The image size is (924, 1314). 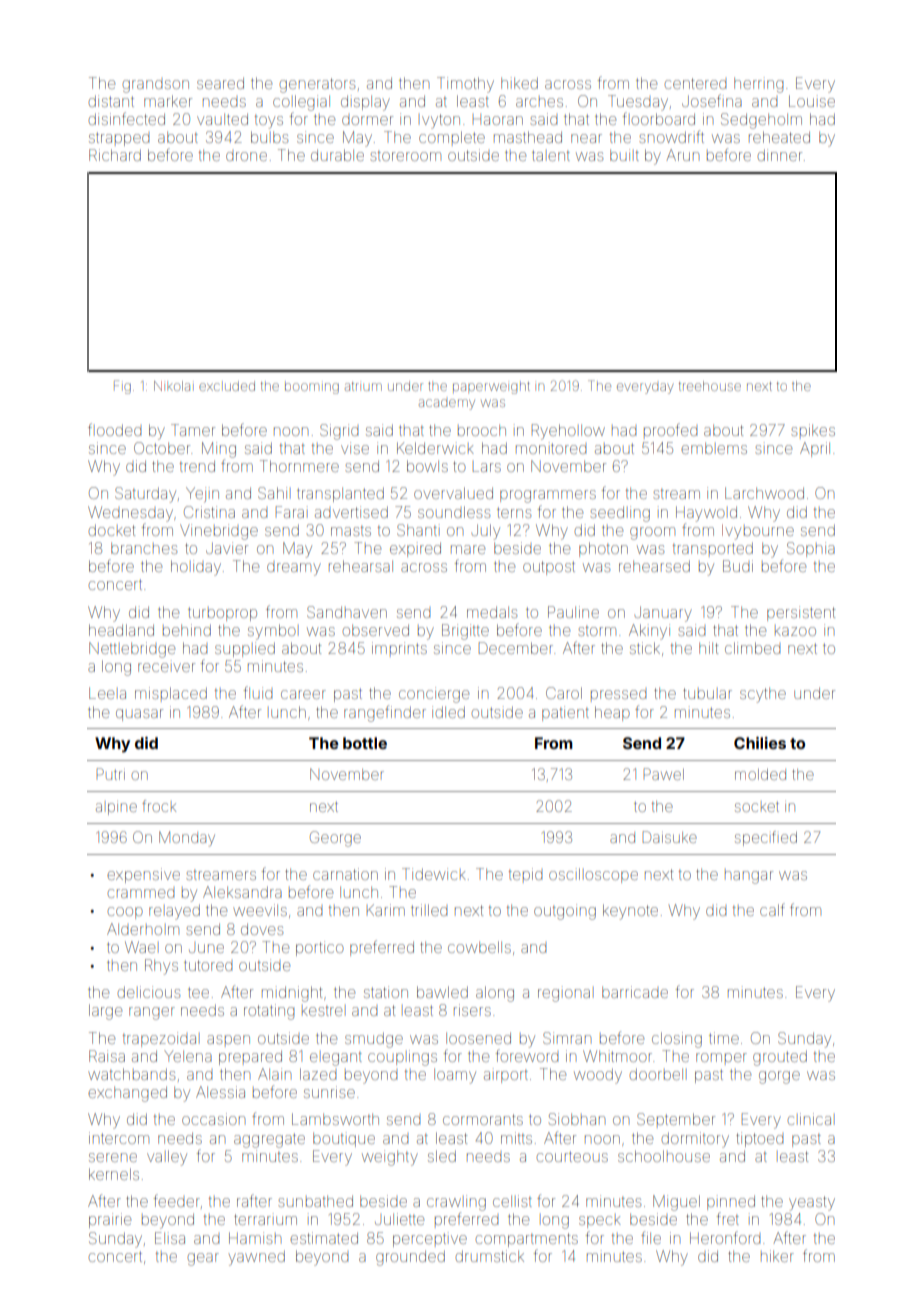 What do you see at coordinates (434, 874) in the screenshot?
I see `Tidewick` at bounding box center [434, 874].
